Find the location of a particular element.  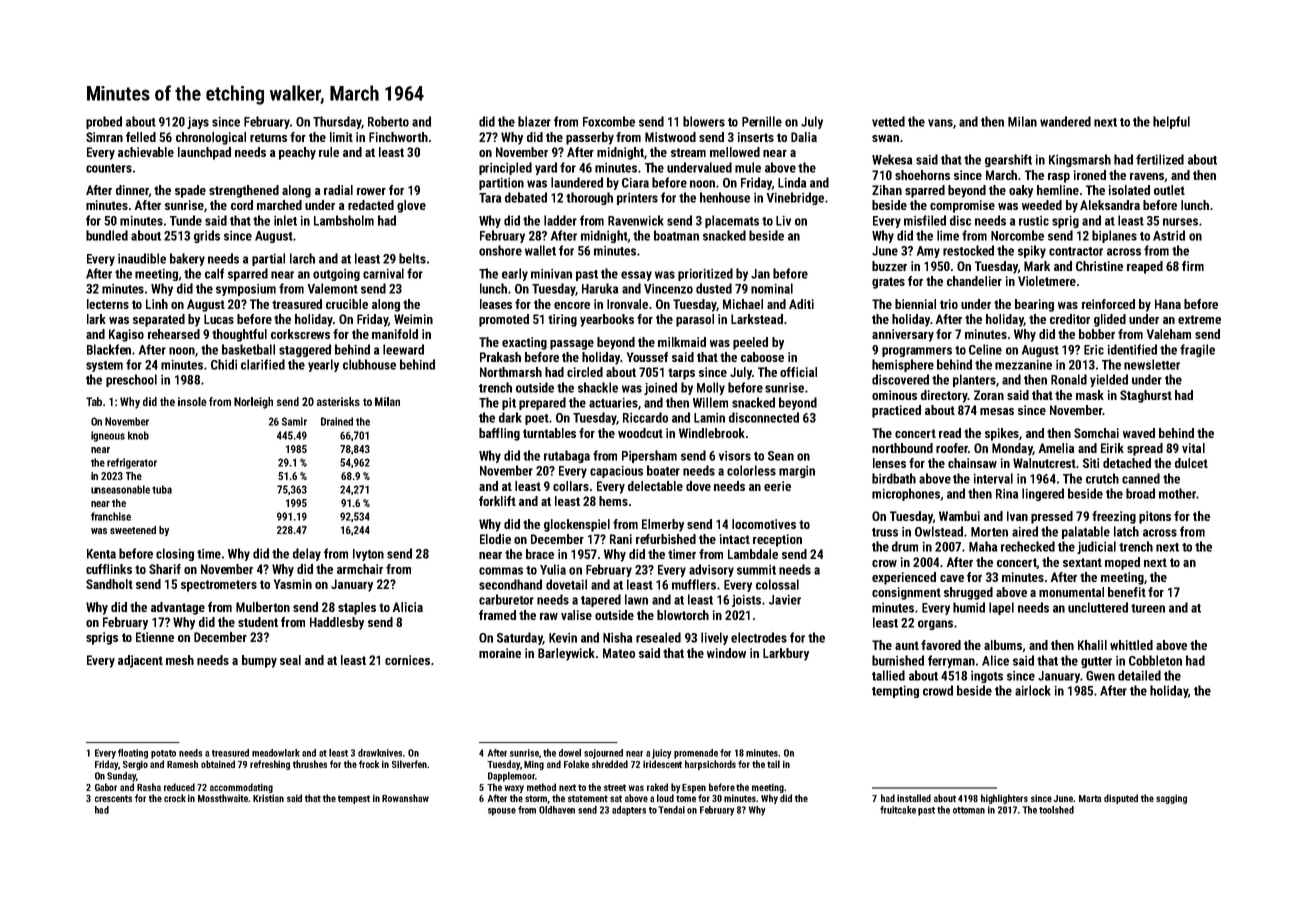

Eirik is located at coordinates (1112, 448).
